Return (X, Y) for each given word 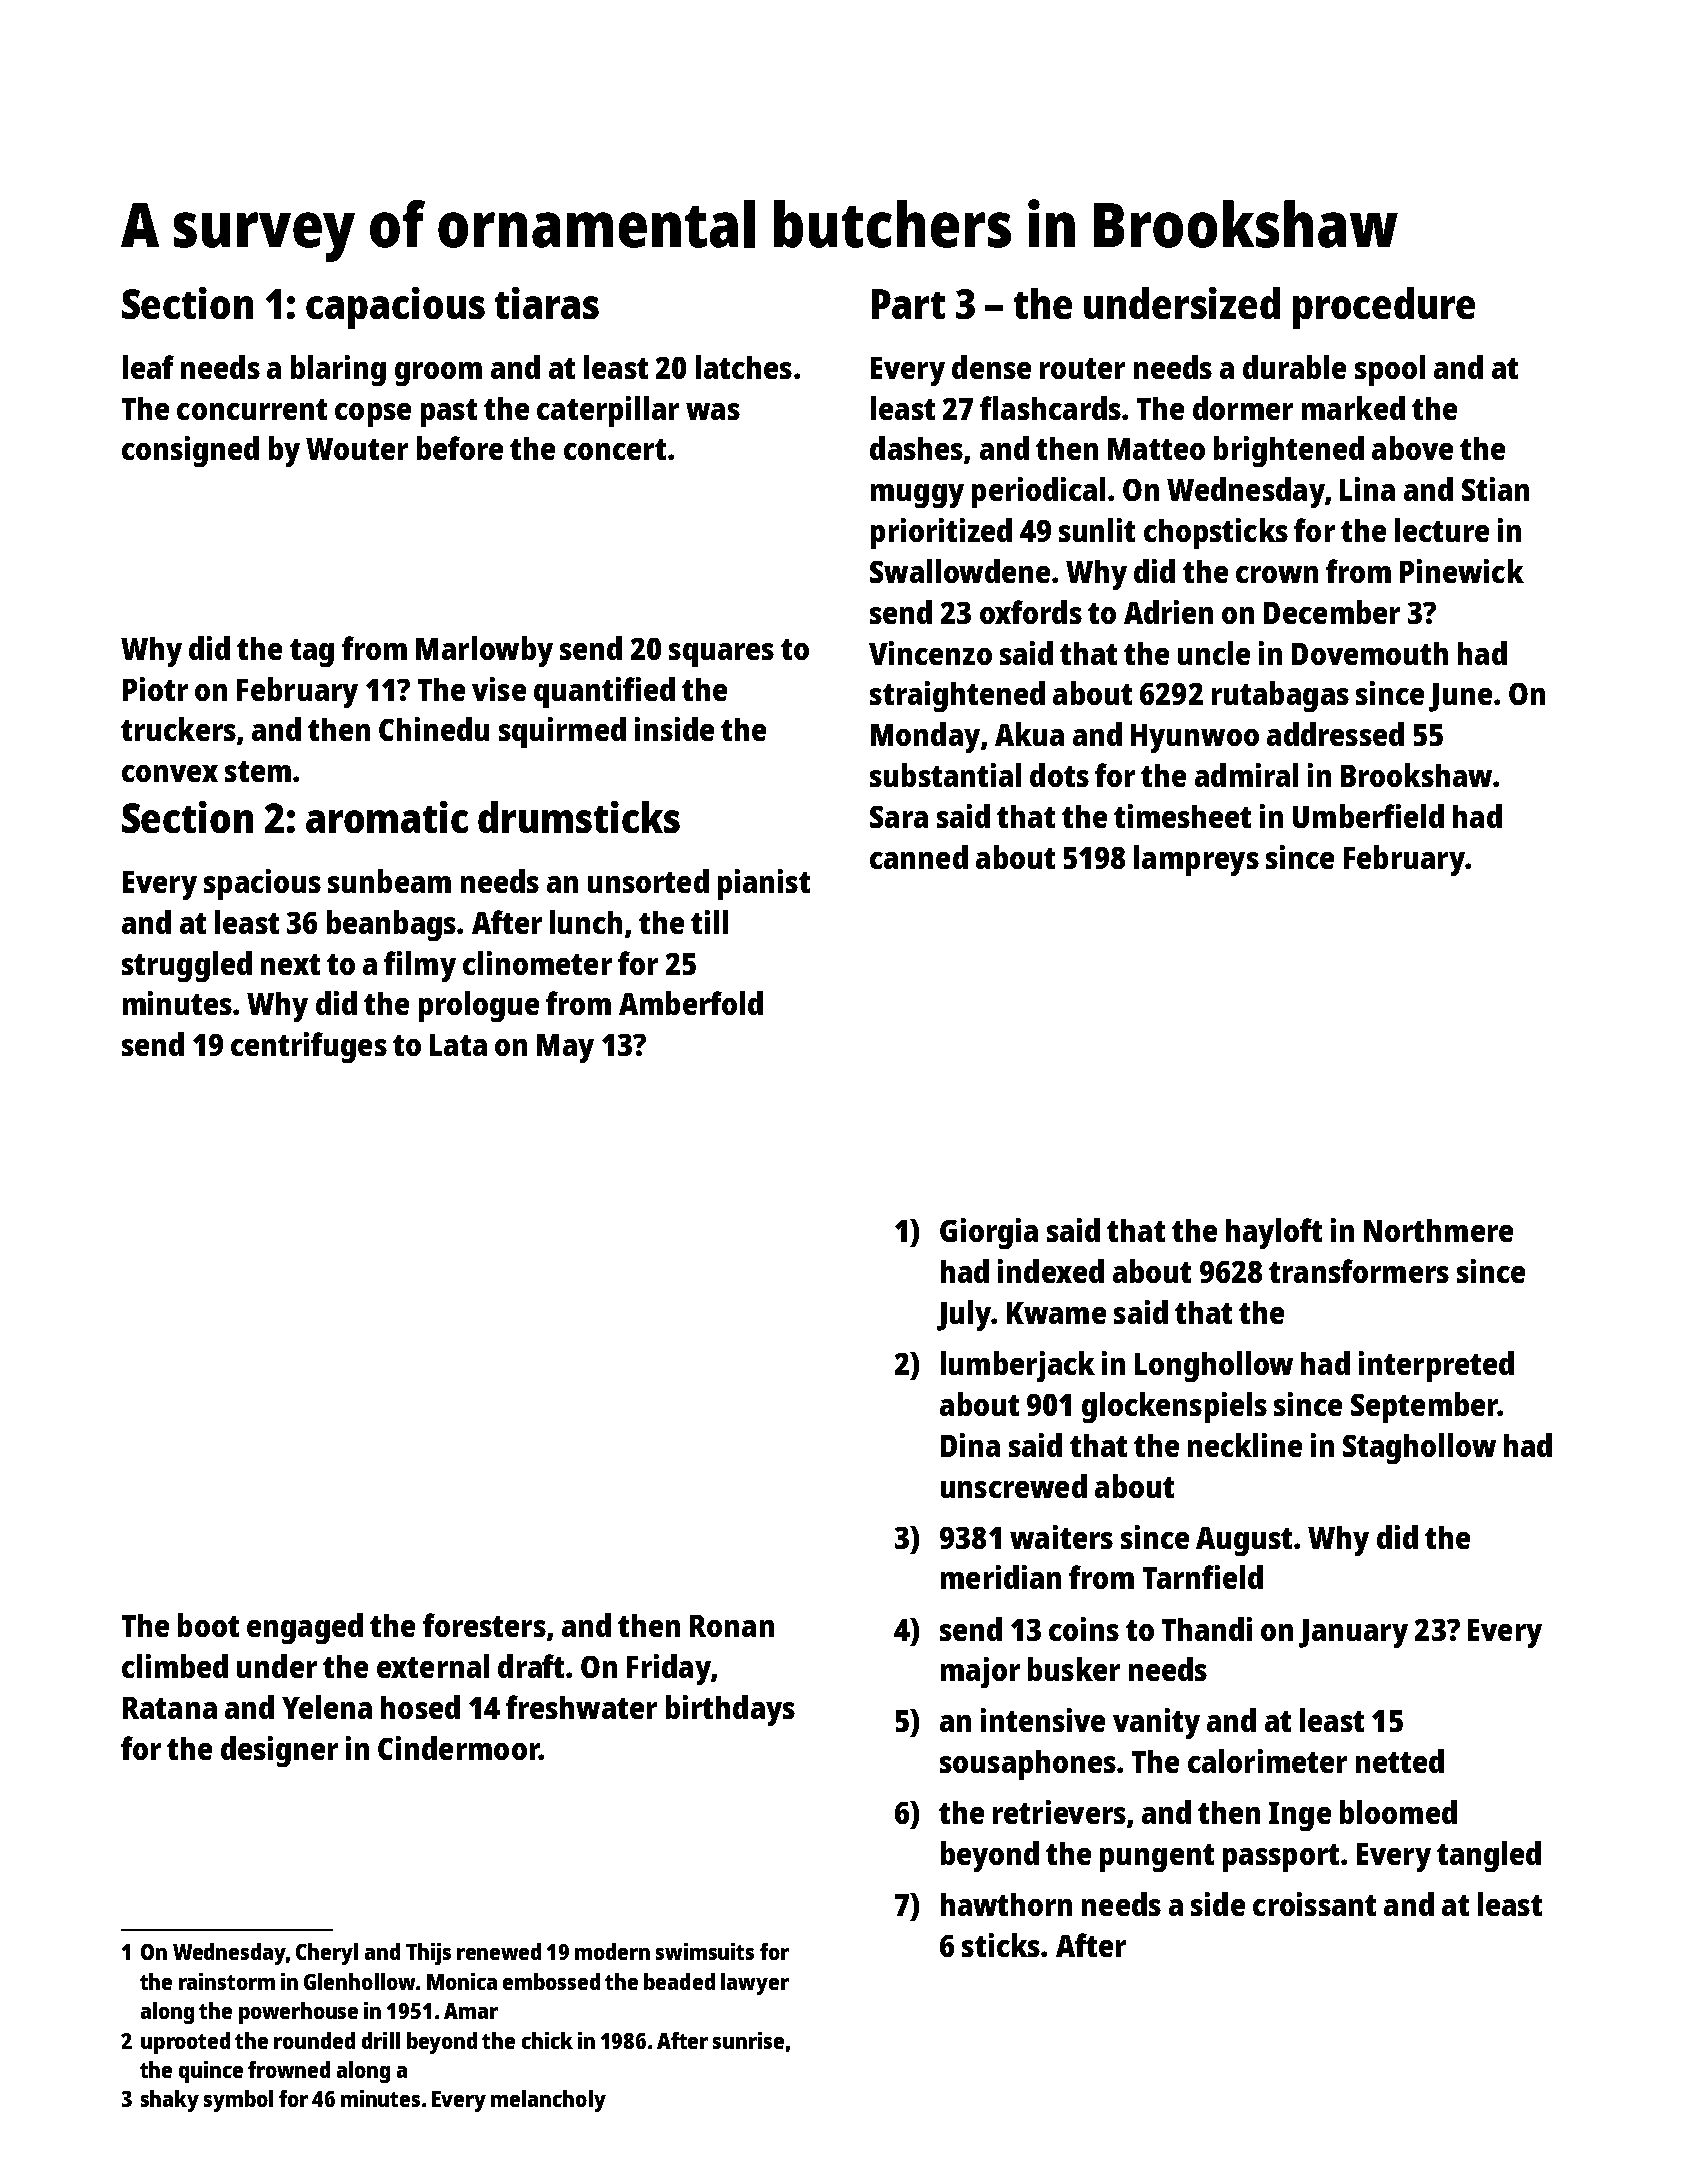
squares (721, 655)
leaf (148, 367)
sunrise (748, 2040)
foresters (484, 1625)
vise (499, 689)
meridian (1001, 1577)
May (565, 1048)
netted (1400, 1761)
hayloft (1274, 1233)
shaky (170, 2101)
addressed (1335, 734)
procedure (1384, 308)
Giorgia (989, 1233)
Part (908, 304)
